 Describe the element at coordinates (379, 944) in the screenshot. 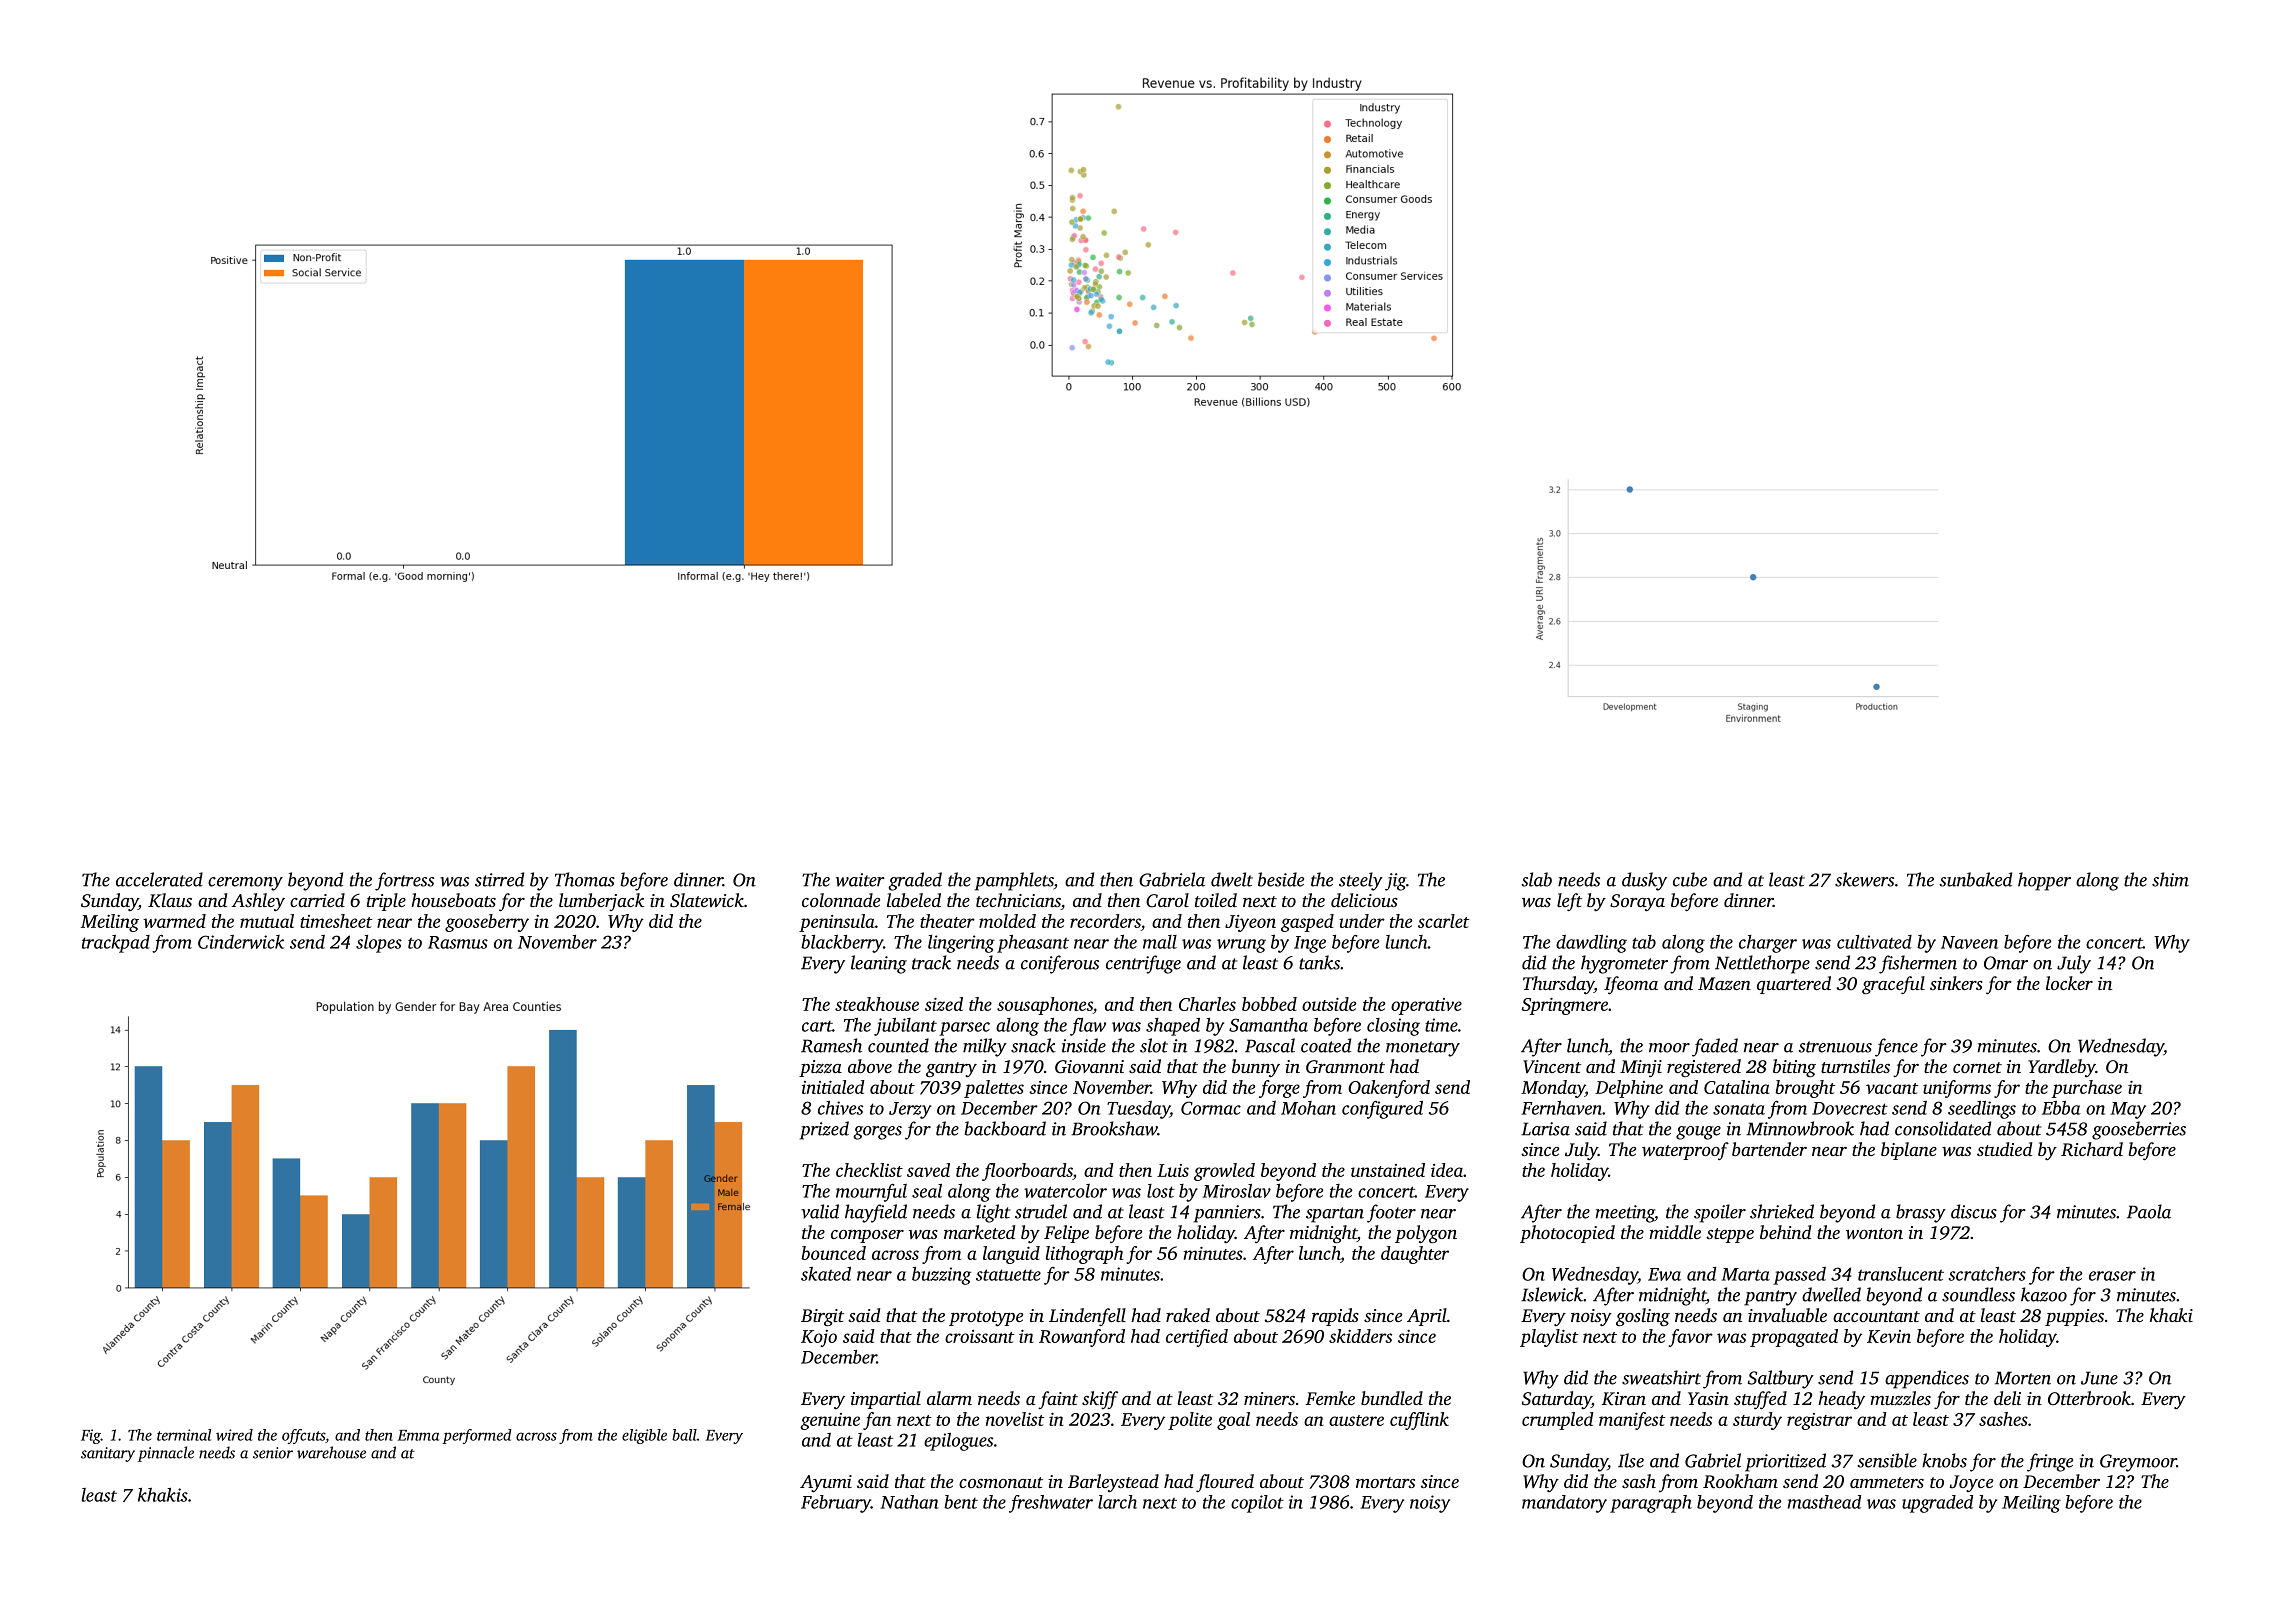

I see `slopes` at that location.
